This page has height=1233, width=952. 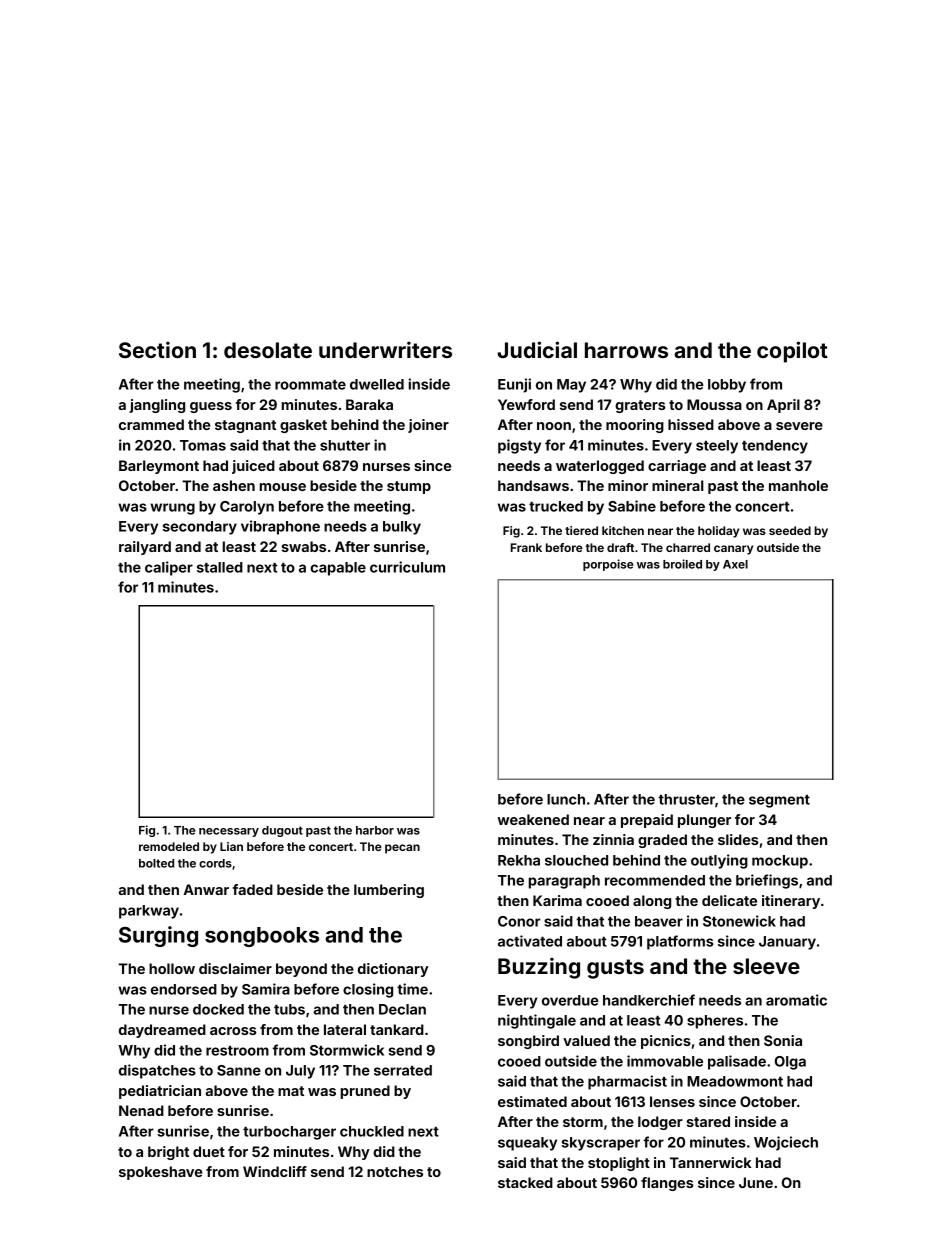 I want to click on necessary, so click(x=229, y=832).
